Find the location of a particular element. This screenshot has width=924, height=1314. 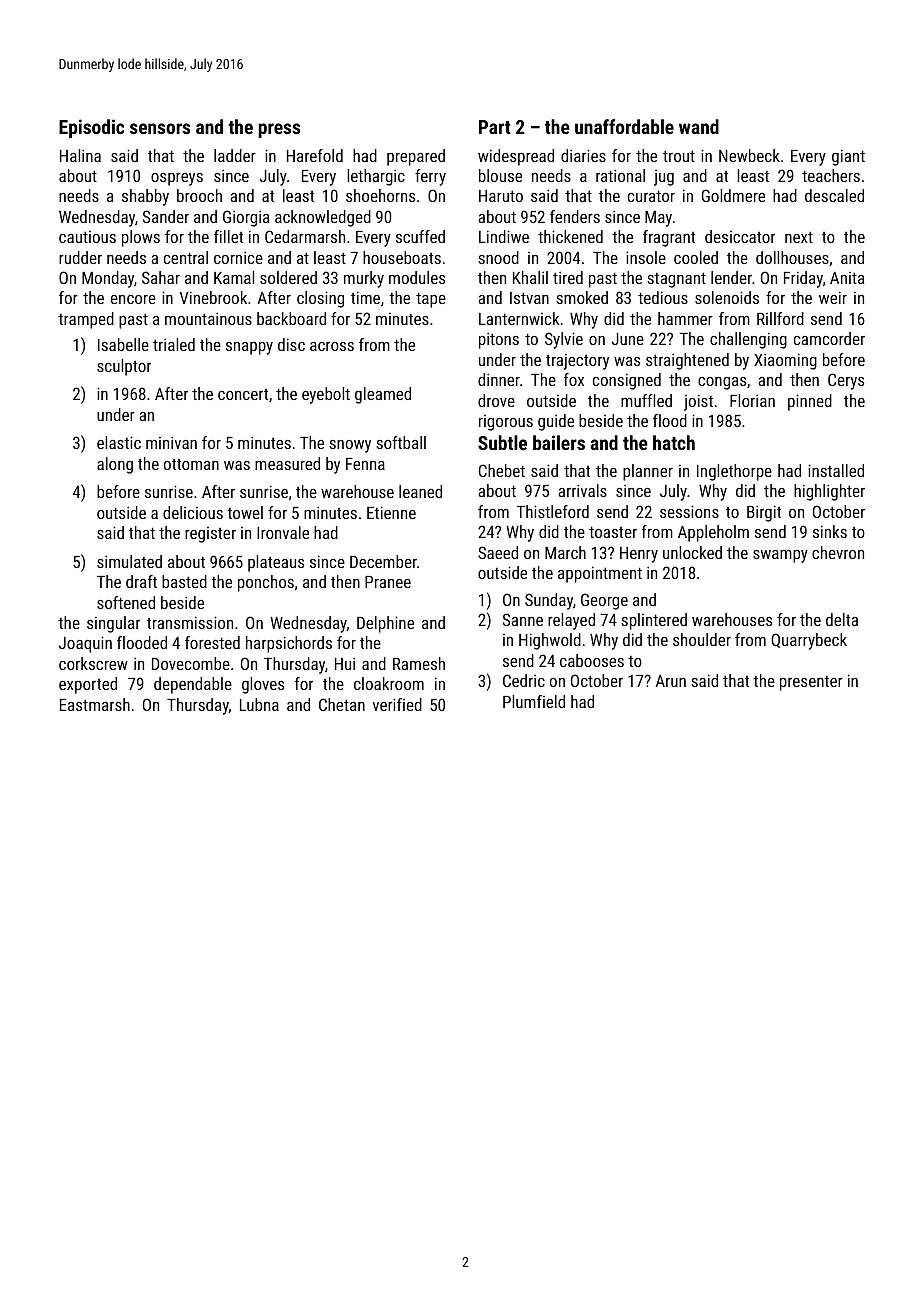

presenter is located at coordinates (811, 683).
